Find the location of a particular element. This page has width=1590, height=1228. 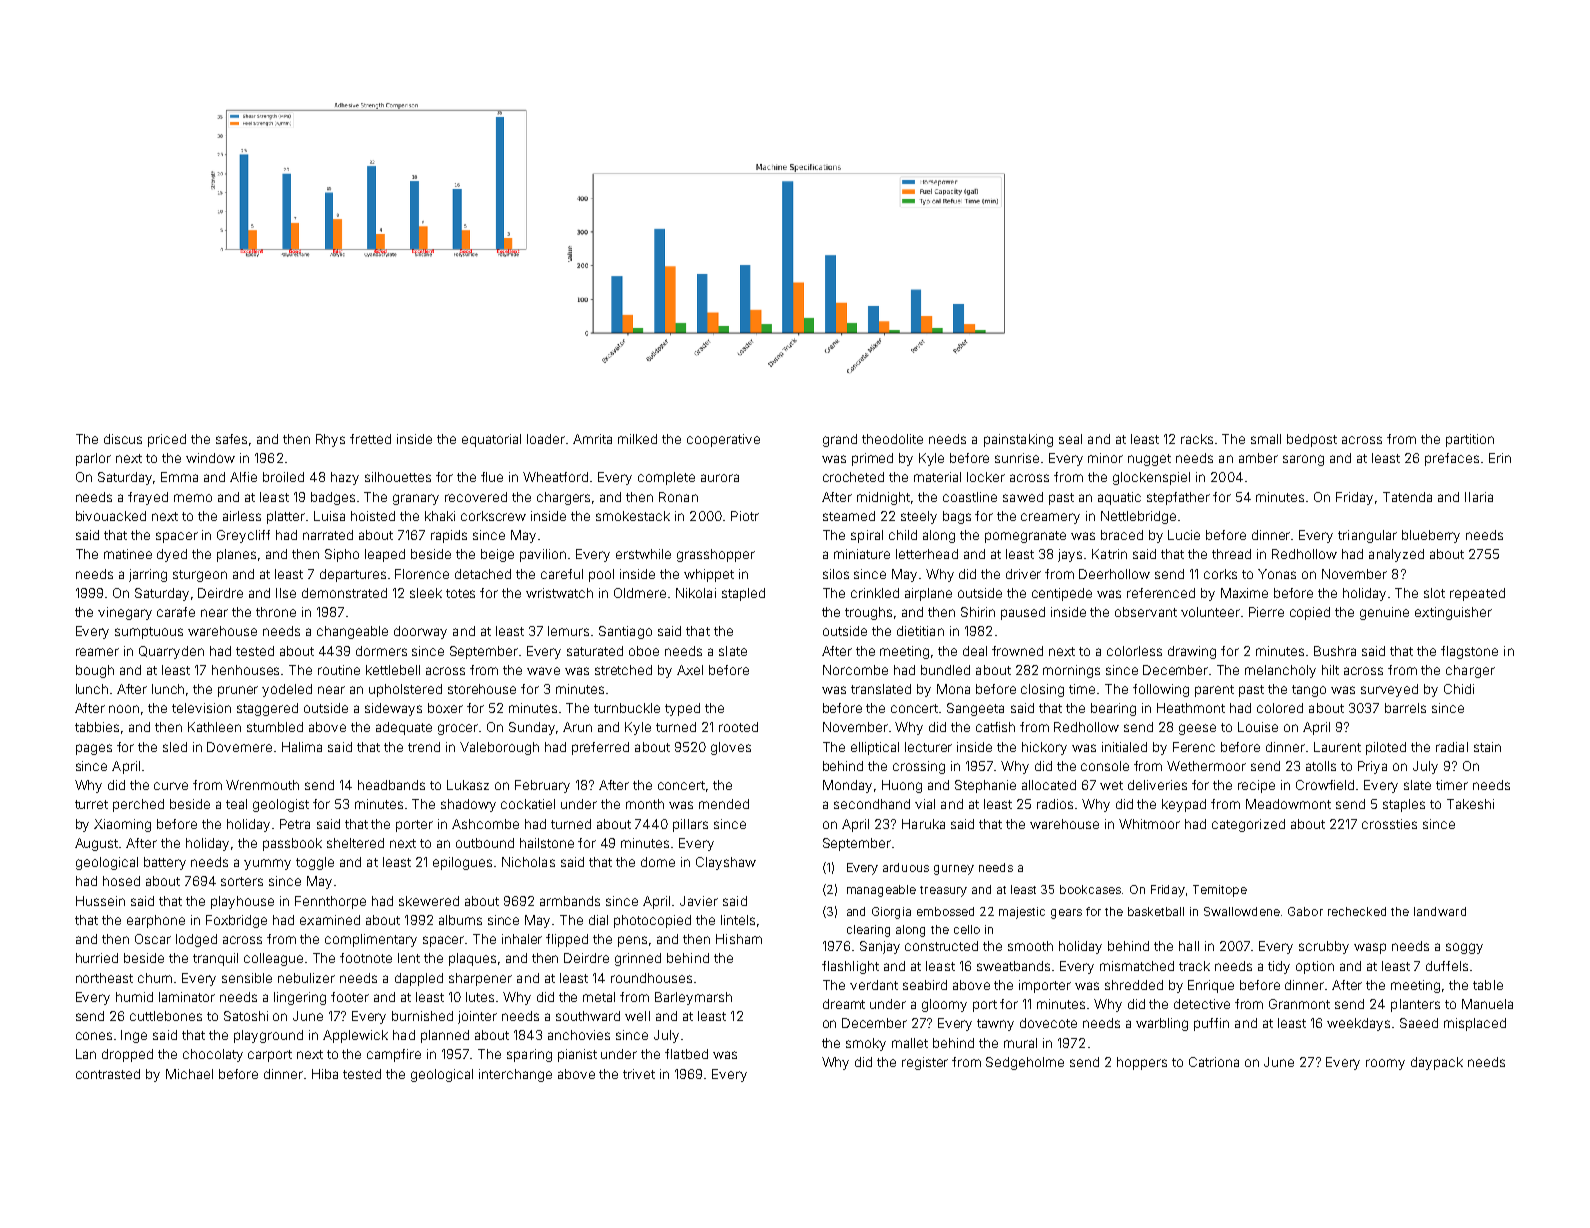

milked is located at coordinates (637, 439).
